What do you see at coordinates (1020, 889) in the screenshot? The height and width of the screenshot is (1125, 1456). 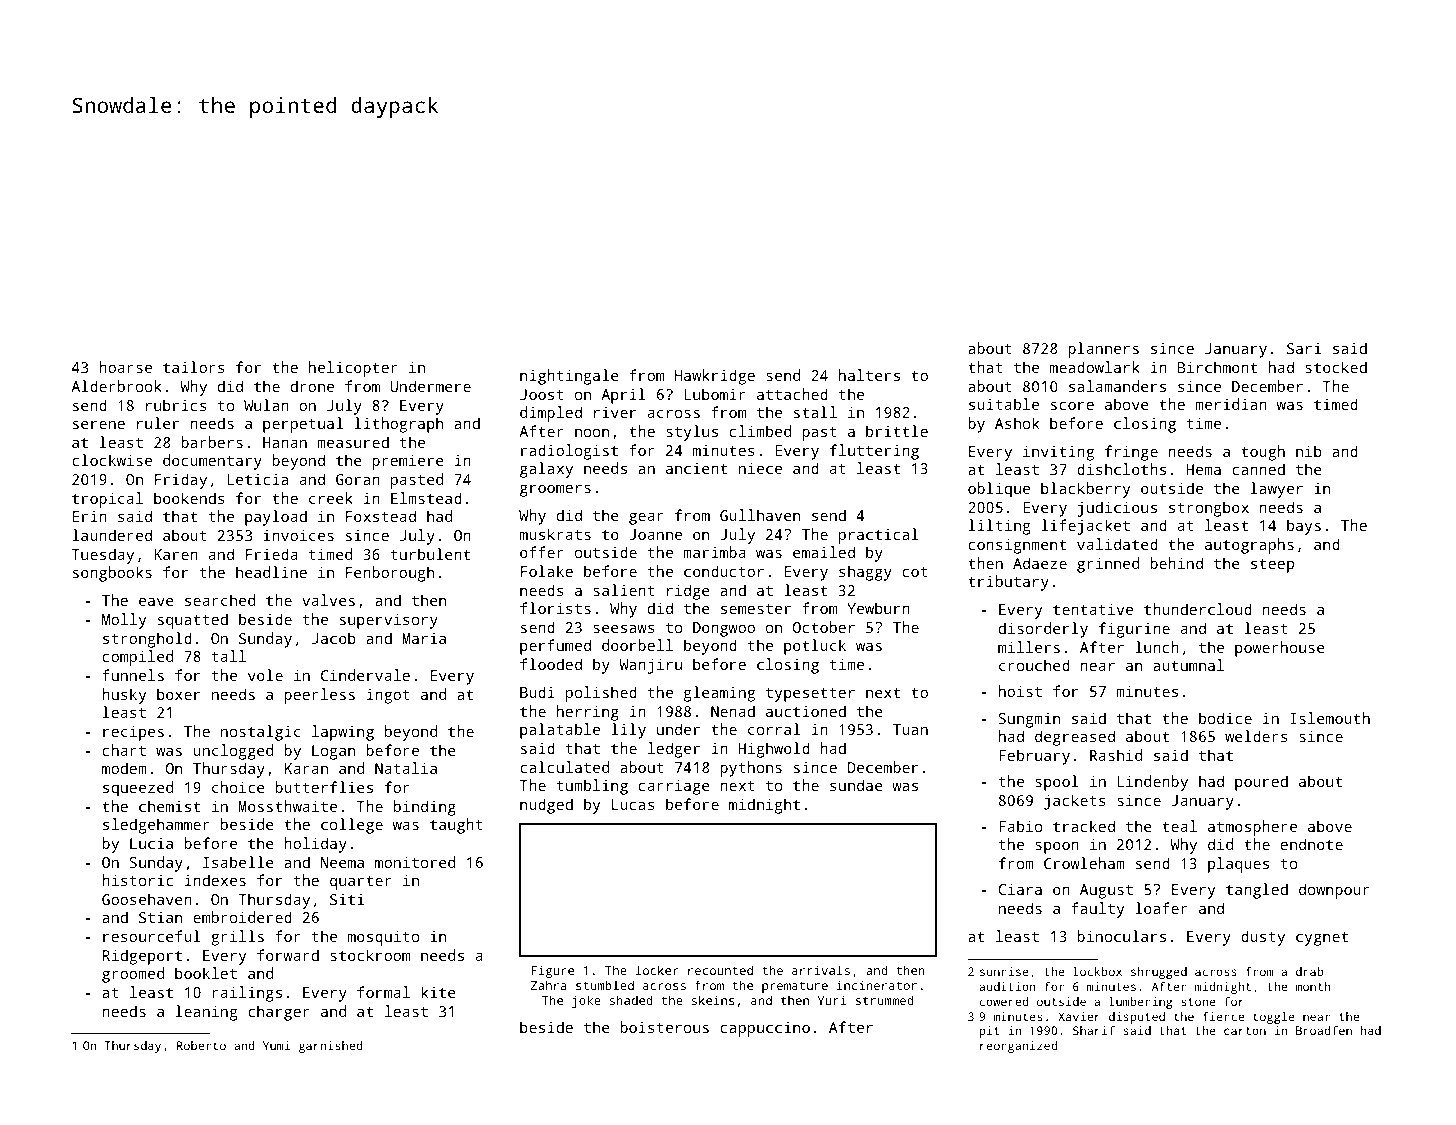 I see `Ciara` at bounding box center [1020, 889].
